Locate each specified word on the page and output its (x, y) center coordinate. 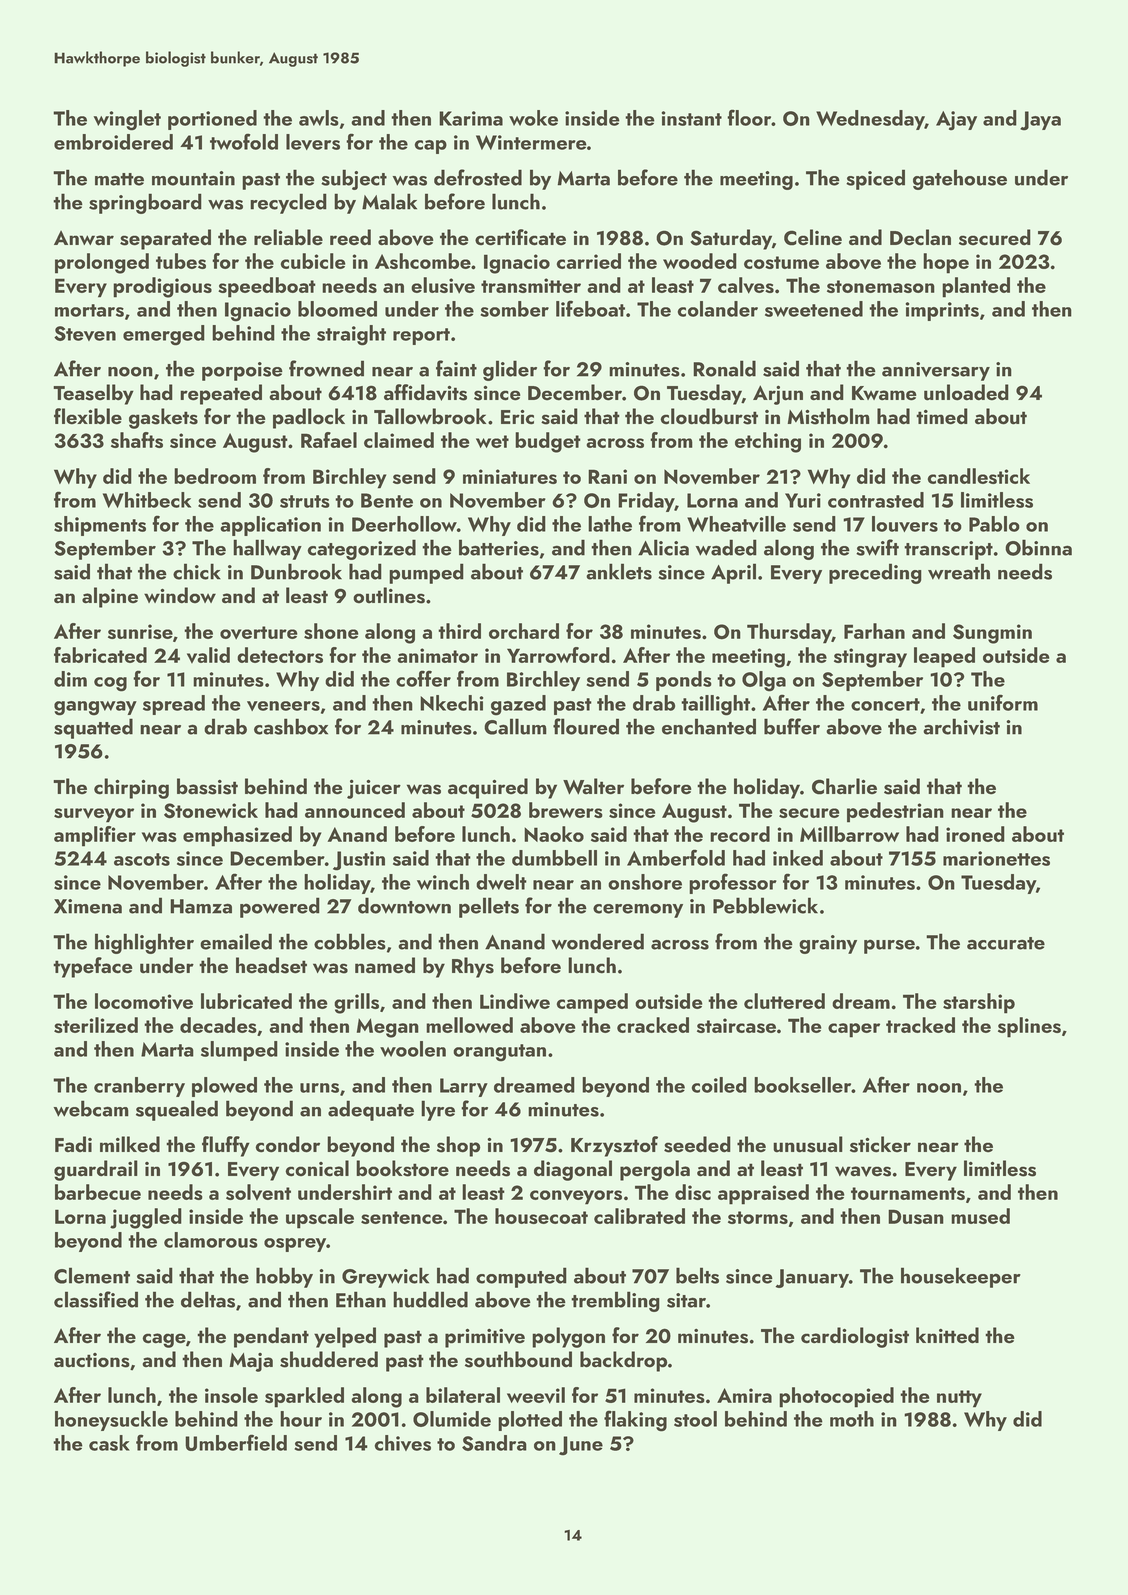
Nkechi (451, 703)
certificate (520, 237)
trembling (615, 1301)
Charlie (844, 786)
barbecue (98, 1192)
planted (976, 287)
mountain (193, 178)
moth (852, 1419)
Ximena (88, 906)
